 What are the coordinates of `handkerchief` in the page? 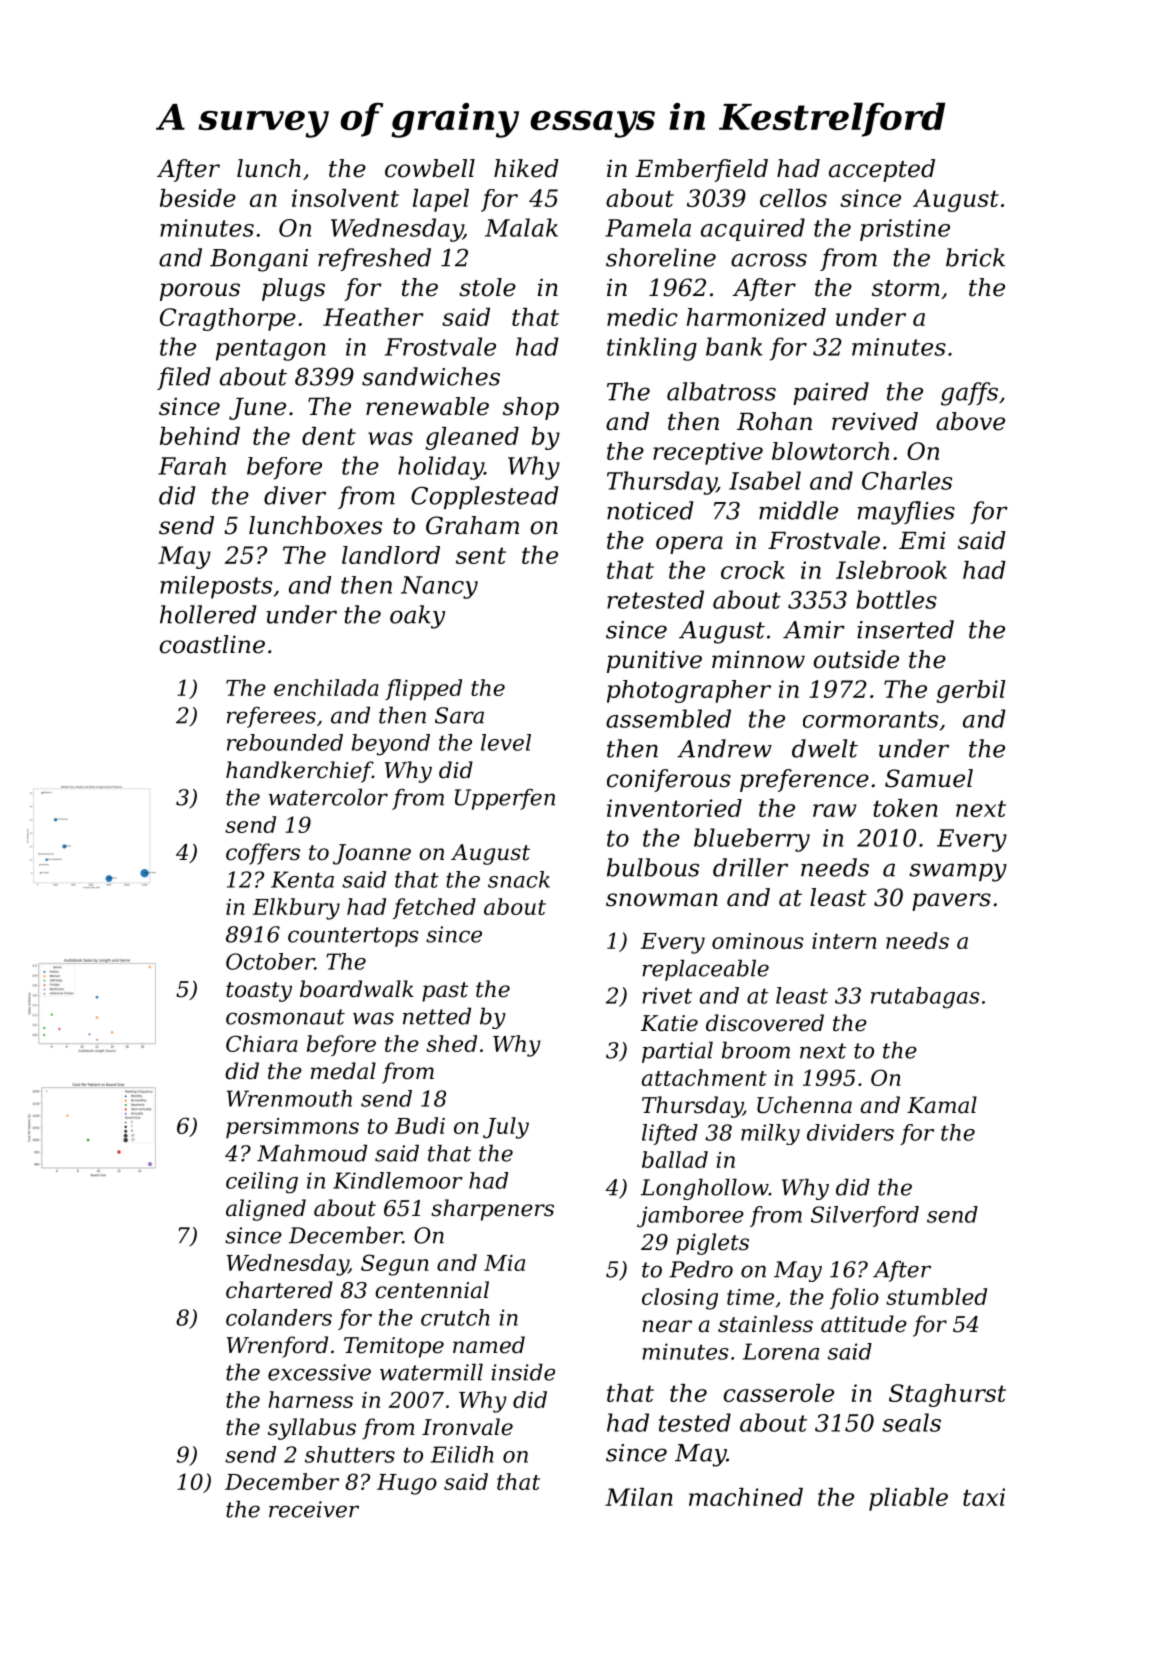 It's located at (299, 772).
